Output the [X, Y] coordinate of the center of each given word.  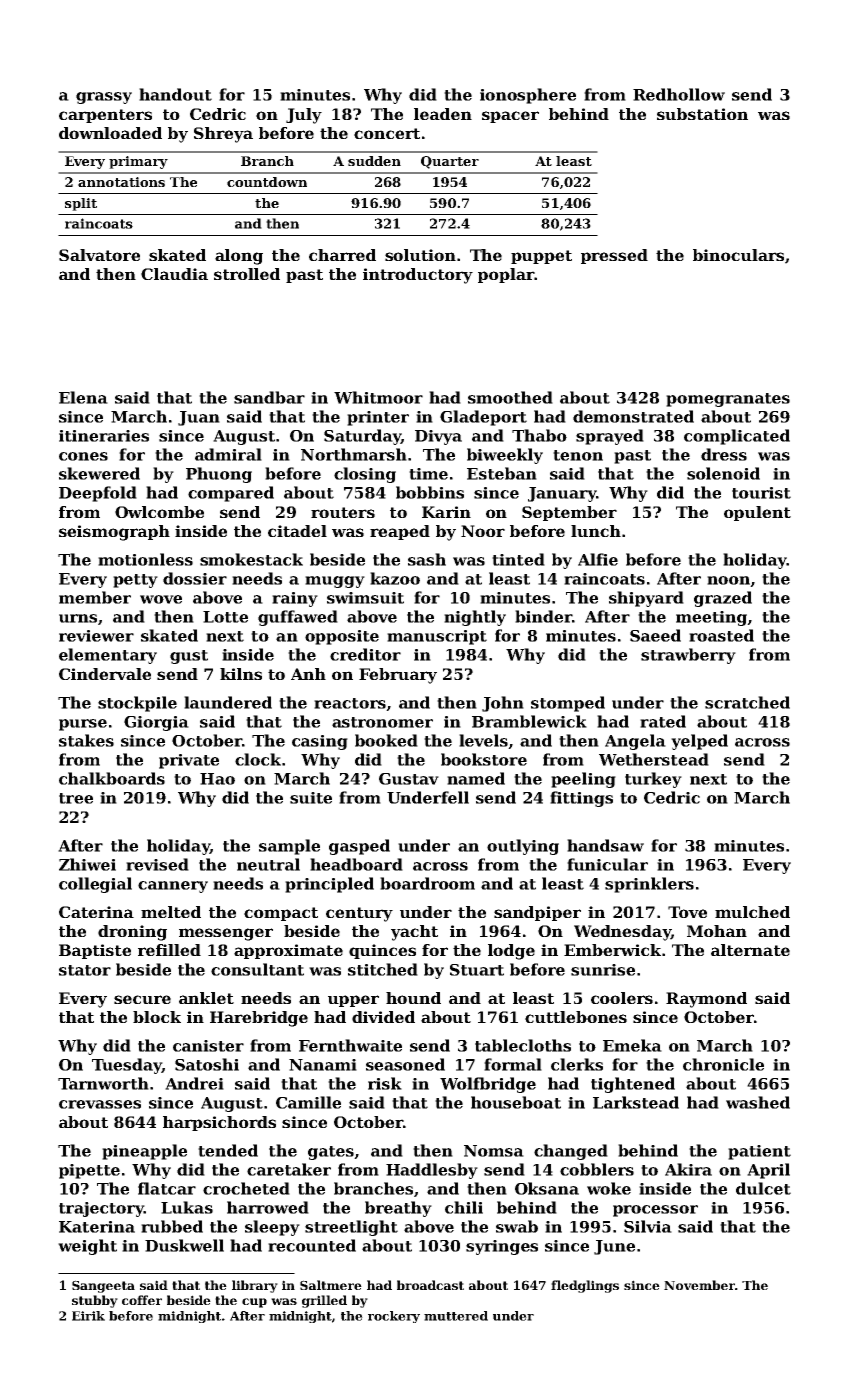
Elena [83, 397]
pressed [614, 256]
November [699, 1285]
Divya [438, 437]
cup [254, 1303]
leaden [443, 114]
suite [311, 798]
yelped [699, 742]
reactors [350, 703]
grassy [104, 98]
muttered [456, 1316]
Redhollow [679, 94]
